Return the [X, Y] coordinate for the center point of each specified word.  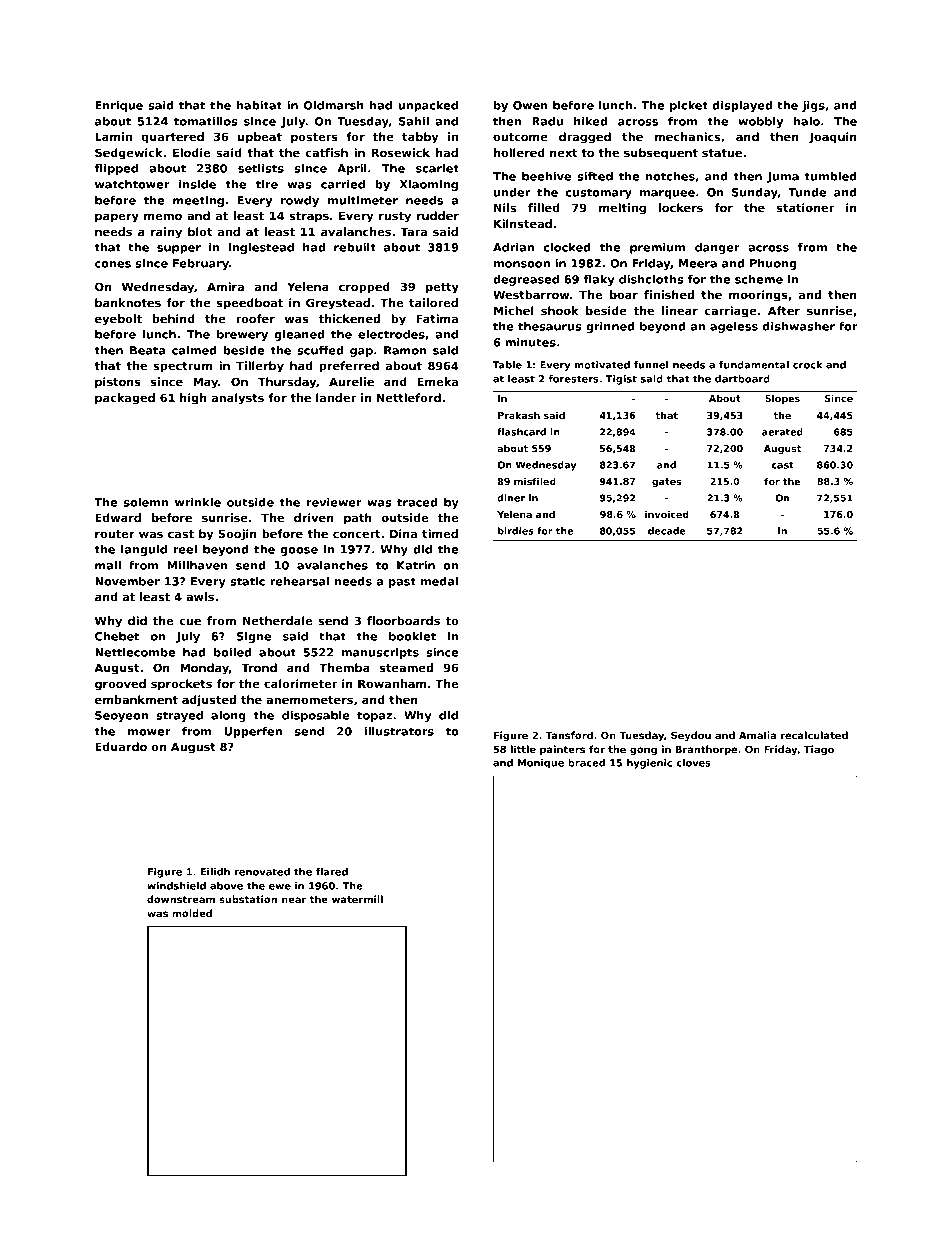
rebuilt [355, 247]
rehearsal [299, 581]
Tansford [569, 735]
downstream [181, 899]
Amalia [757, 735]
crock [807, 365]
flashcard [521, 432]
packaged [125, 399]
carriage [731, 312]
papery [117, 218]
